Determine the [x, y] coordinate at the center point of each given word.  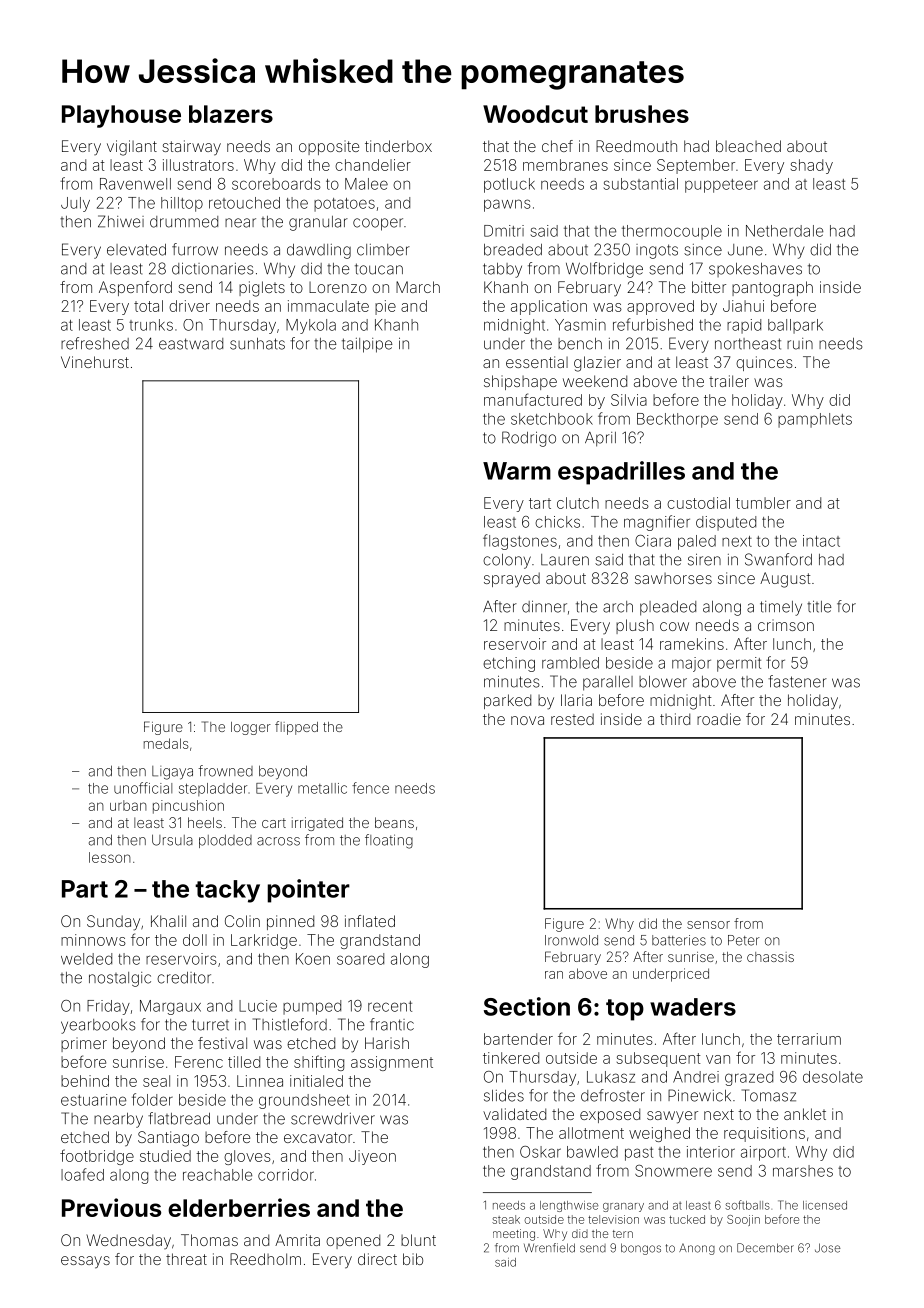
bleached [748, 146]
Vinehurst [95, 362]
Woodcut [535, 114]
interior [711, 1152]
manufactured [533, 399]
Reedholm [265, 1259]
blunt [418, 1240]
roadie [719, 719]
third [675, 719]
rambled [570, 663]
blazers [231, 114]
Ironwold [571, 940]
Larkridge [264, 941]
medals [166, 743]
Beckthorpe [677, 420]
